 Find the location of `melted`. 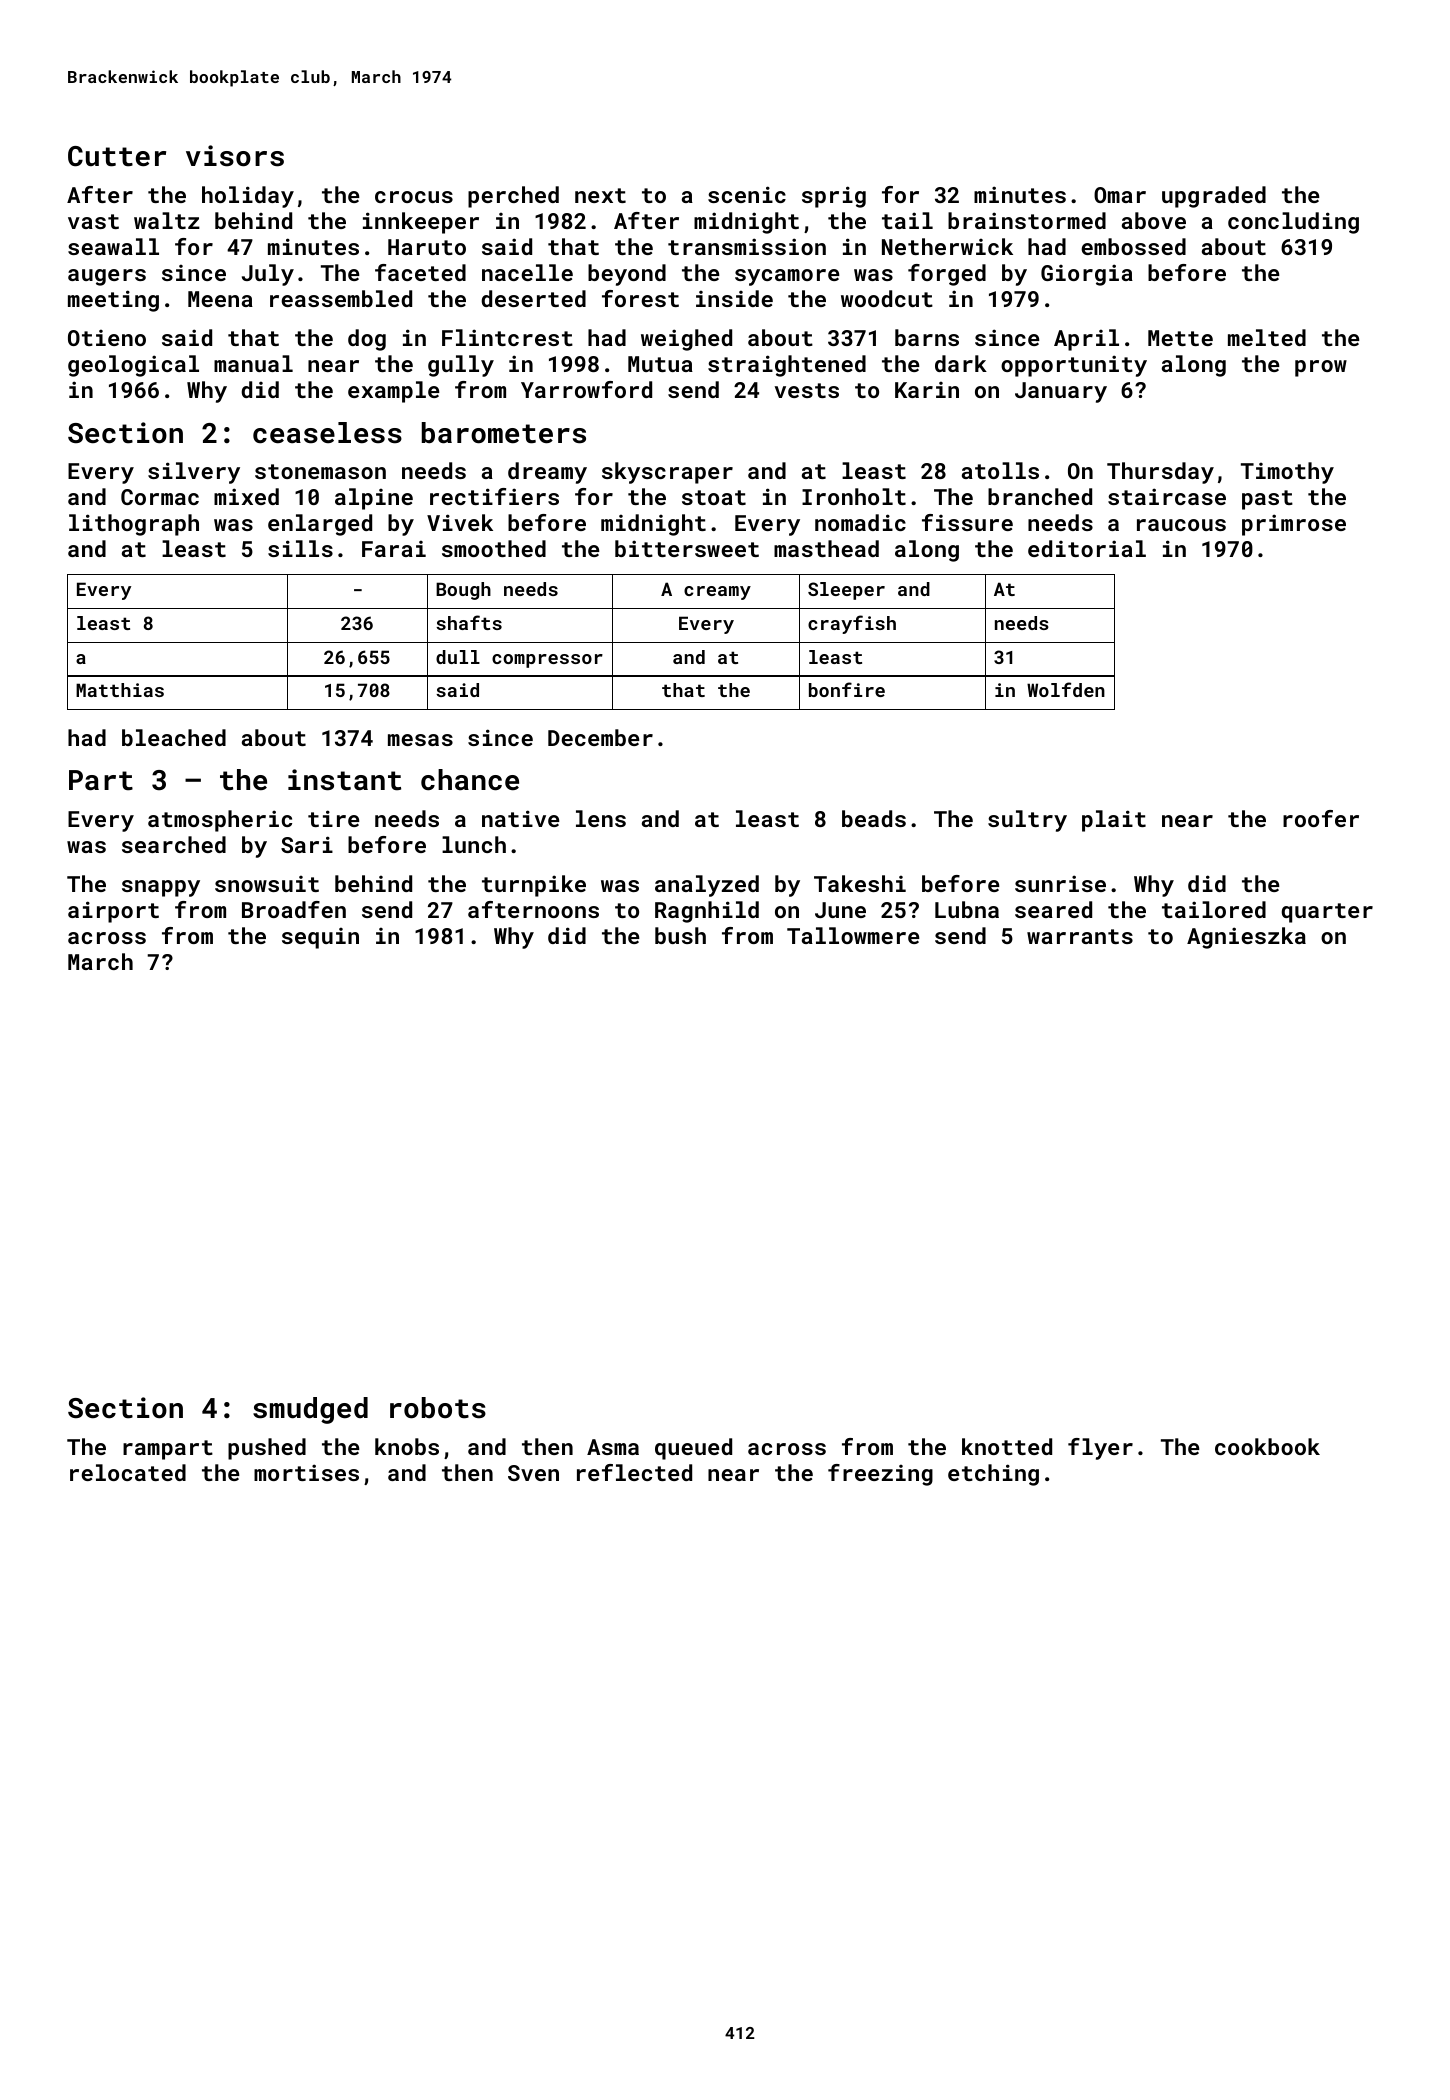

melted is located at coordinates (1267, 337).
